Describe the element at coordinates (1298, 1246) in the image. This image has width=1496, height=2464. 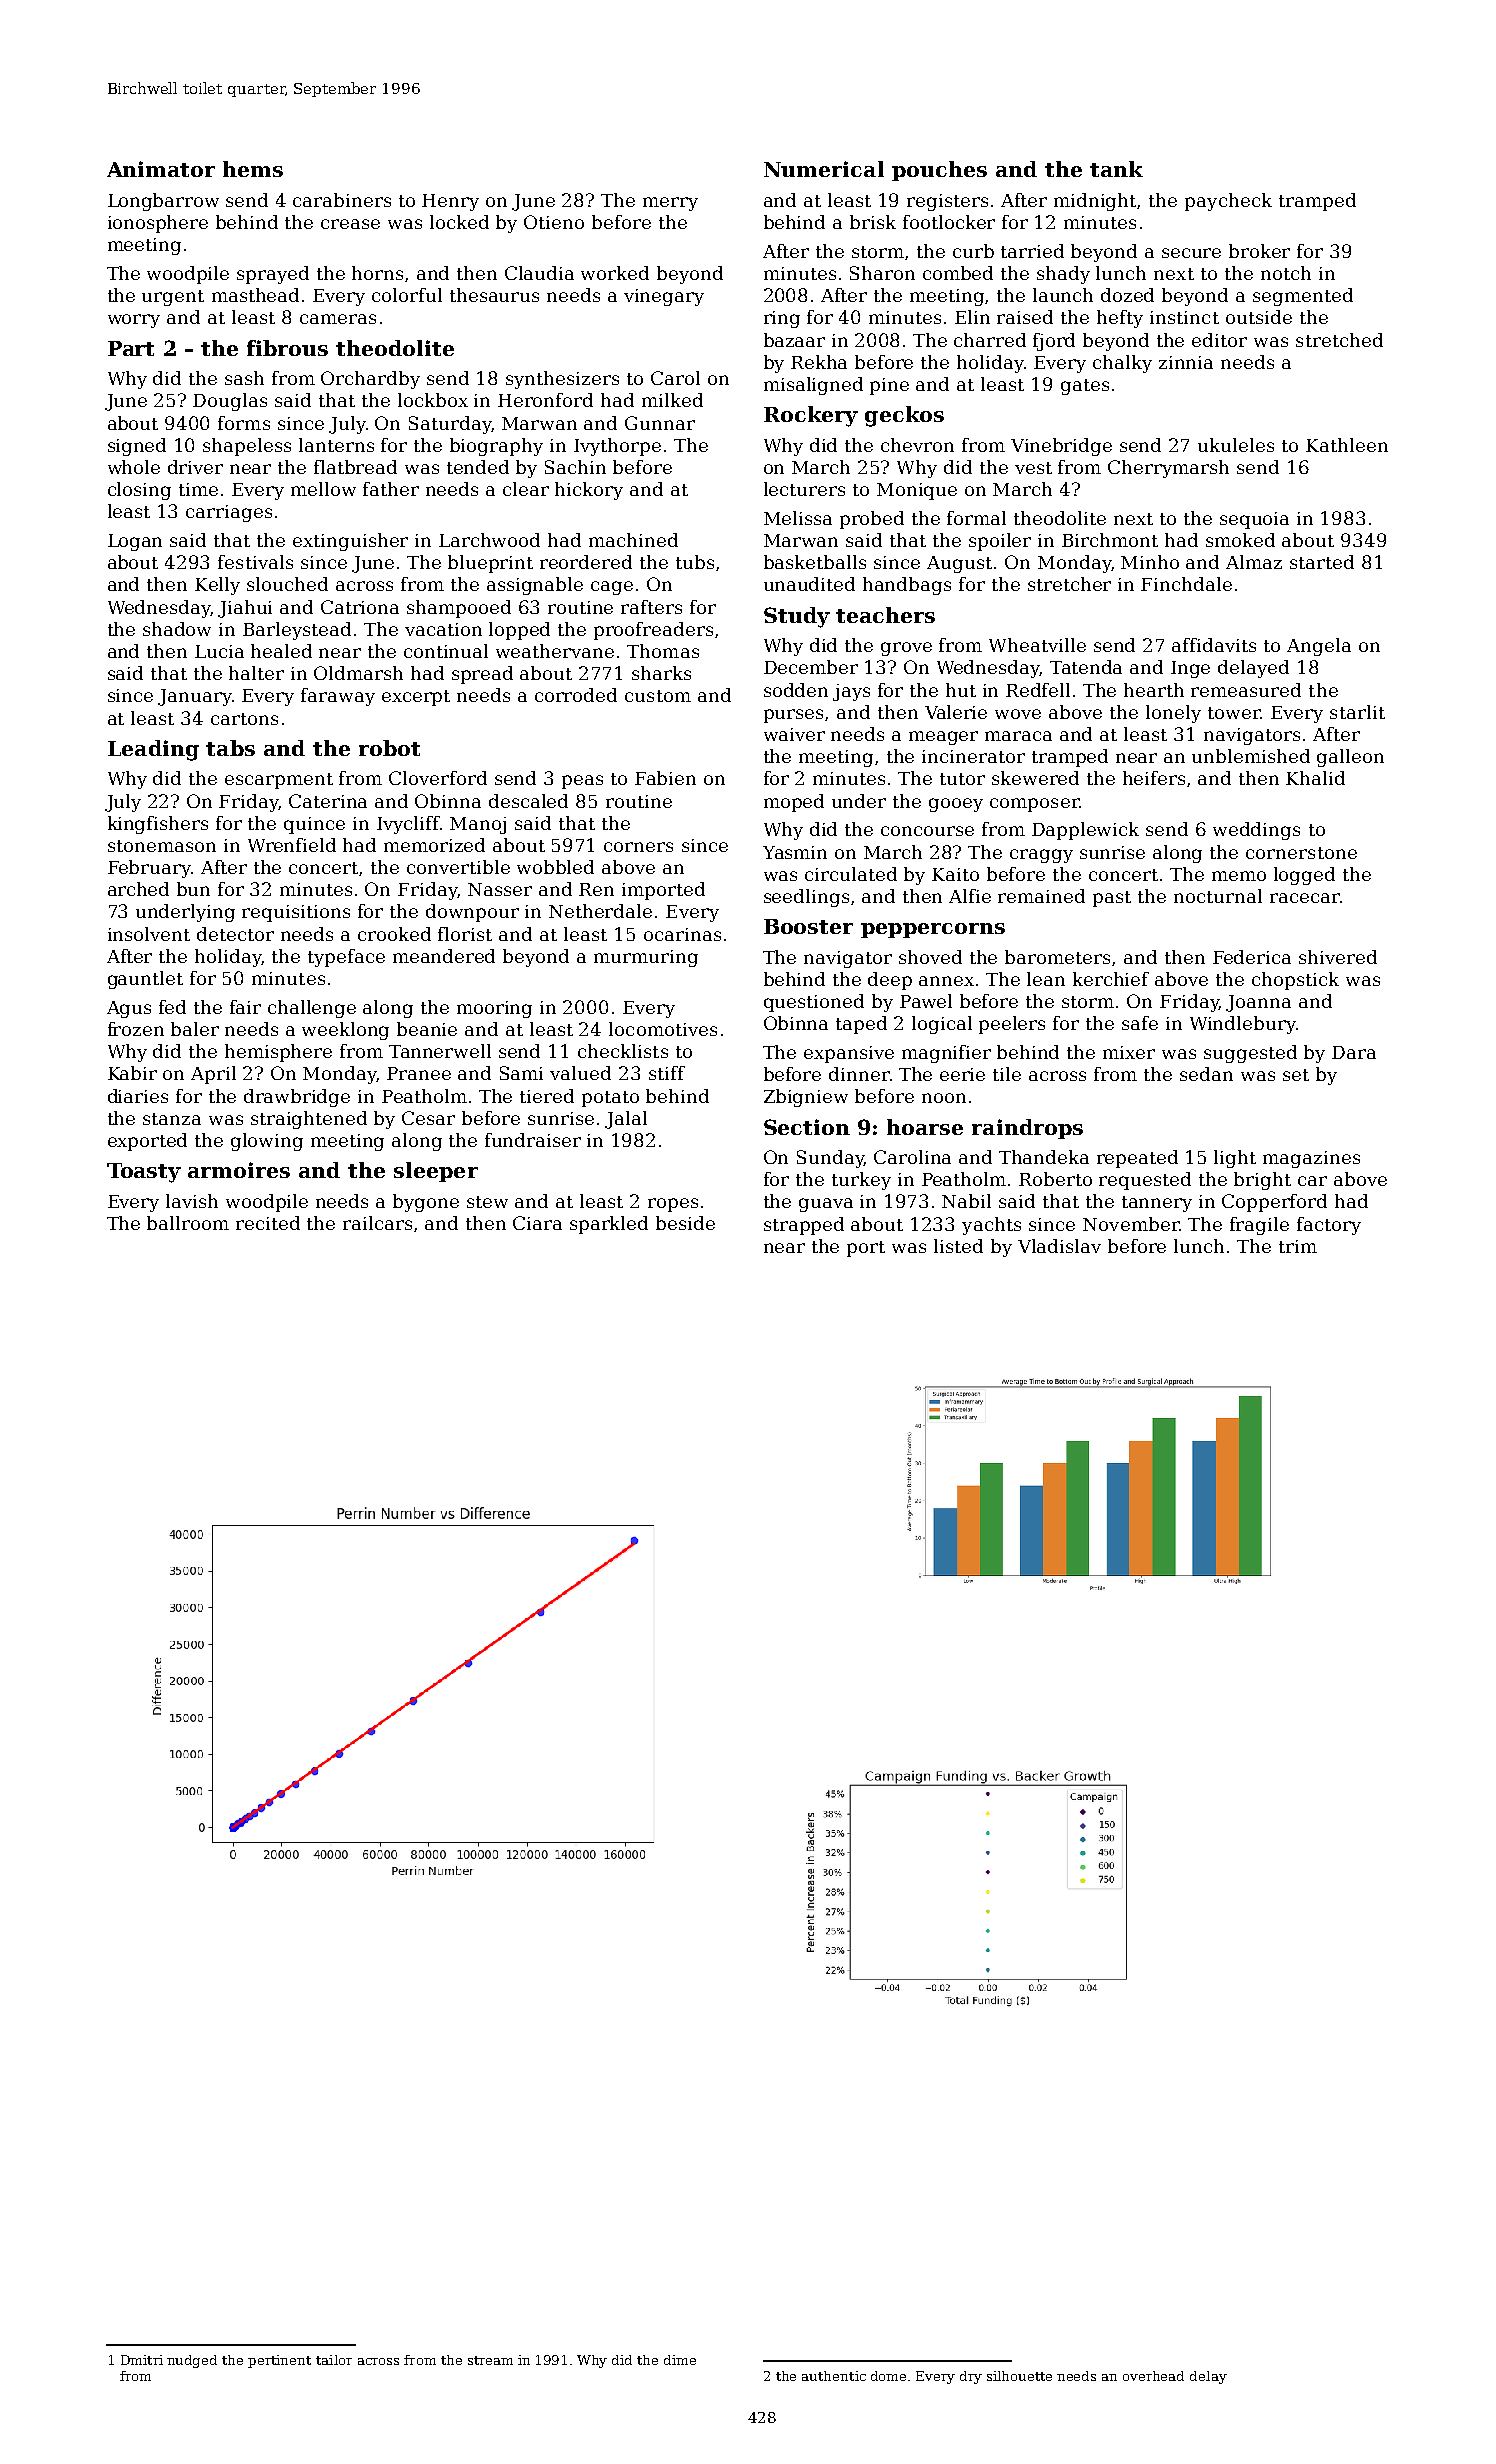
I see `trim` at that location.
